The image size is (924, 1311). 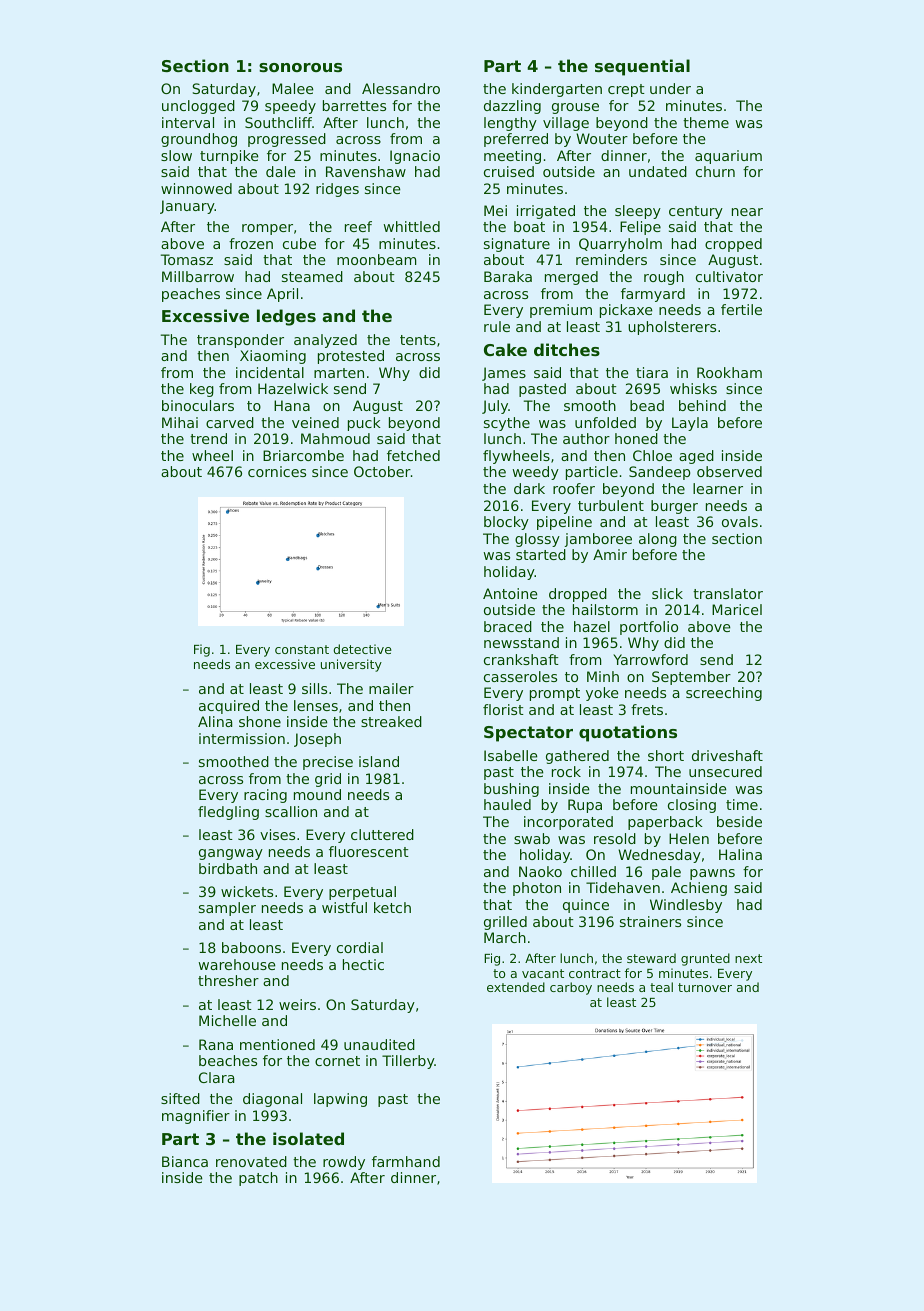 What do you see at coordinates (198, 107) in the document?
I see `unclogged` at bounding box center [198, 107].
